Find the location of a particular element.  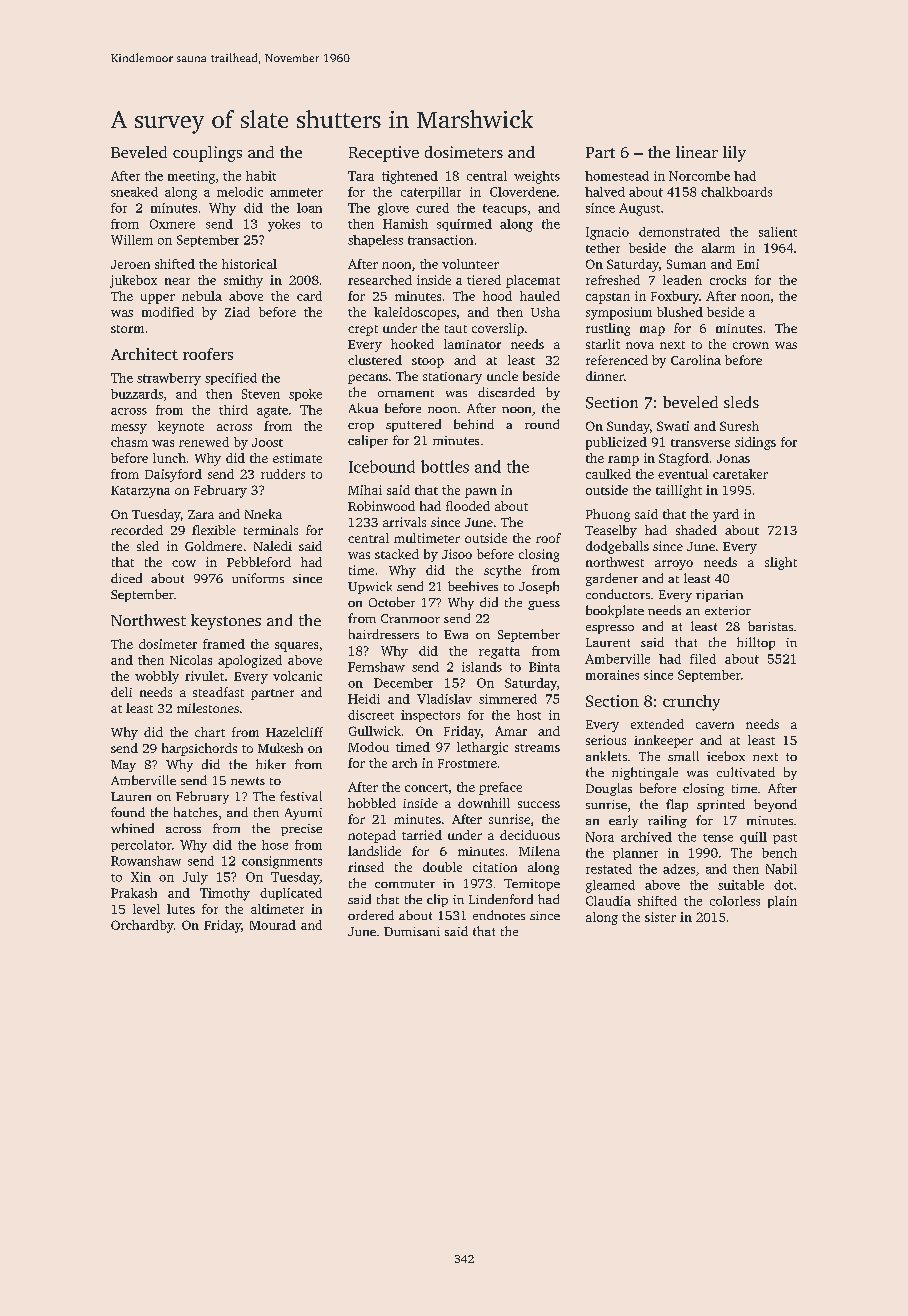

couplings is located at coordinates (207, 154).
